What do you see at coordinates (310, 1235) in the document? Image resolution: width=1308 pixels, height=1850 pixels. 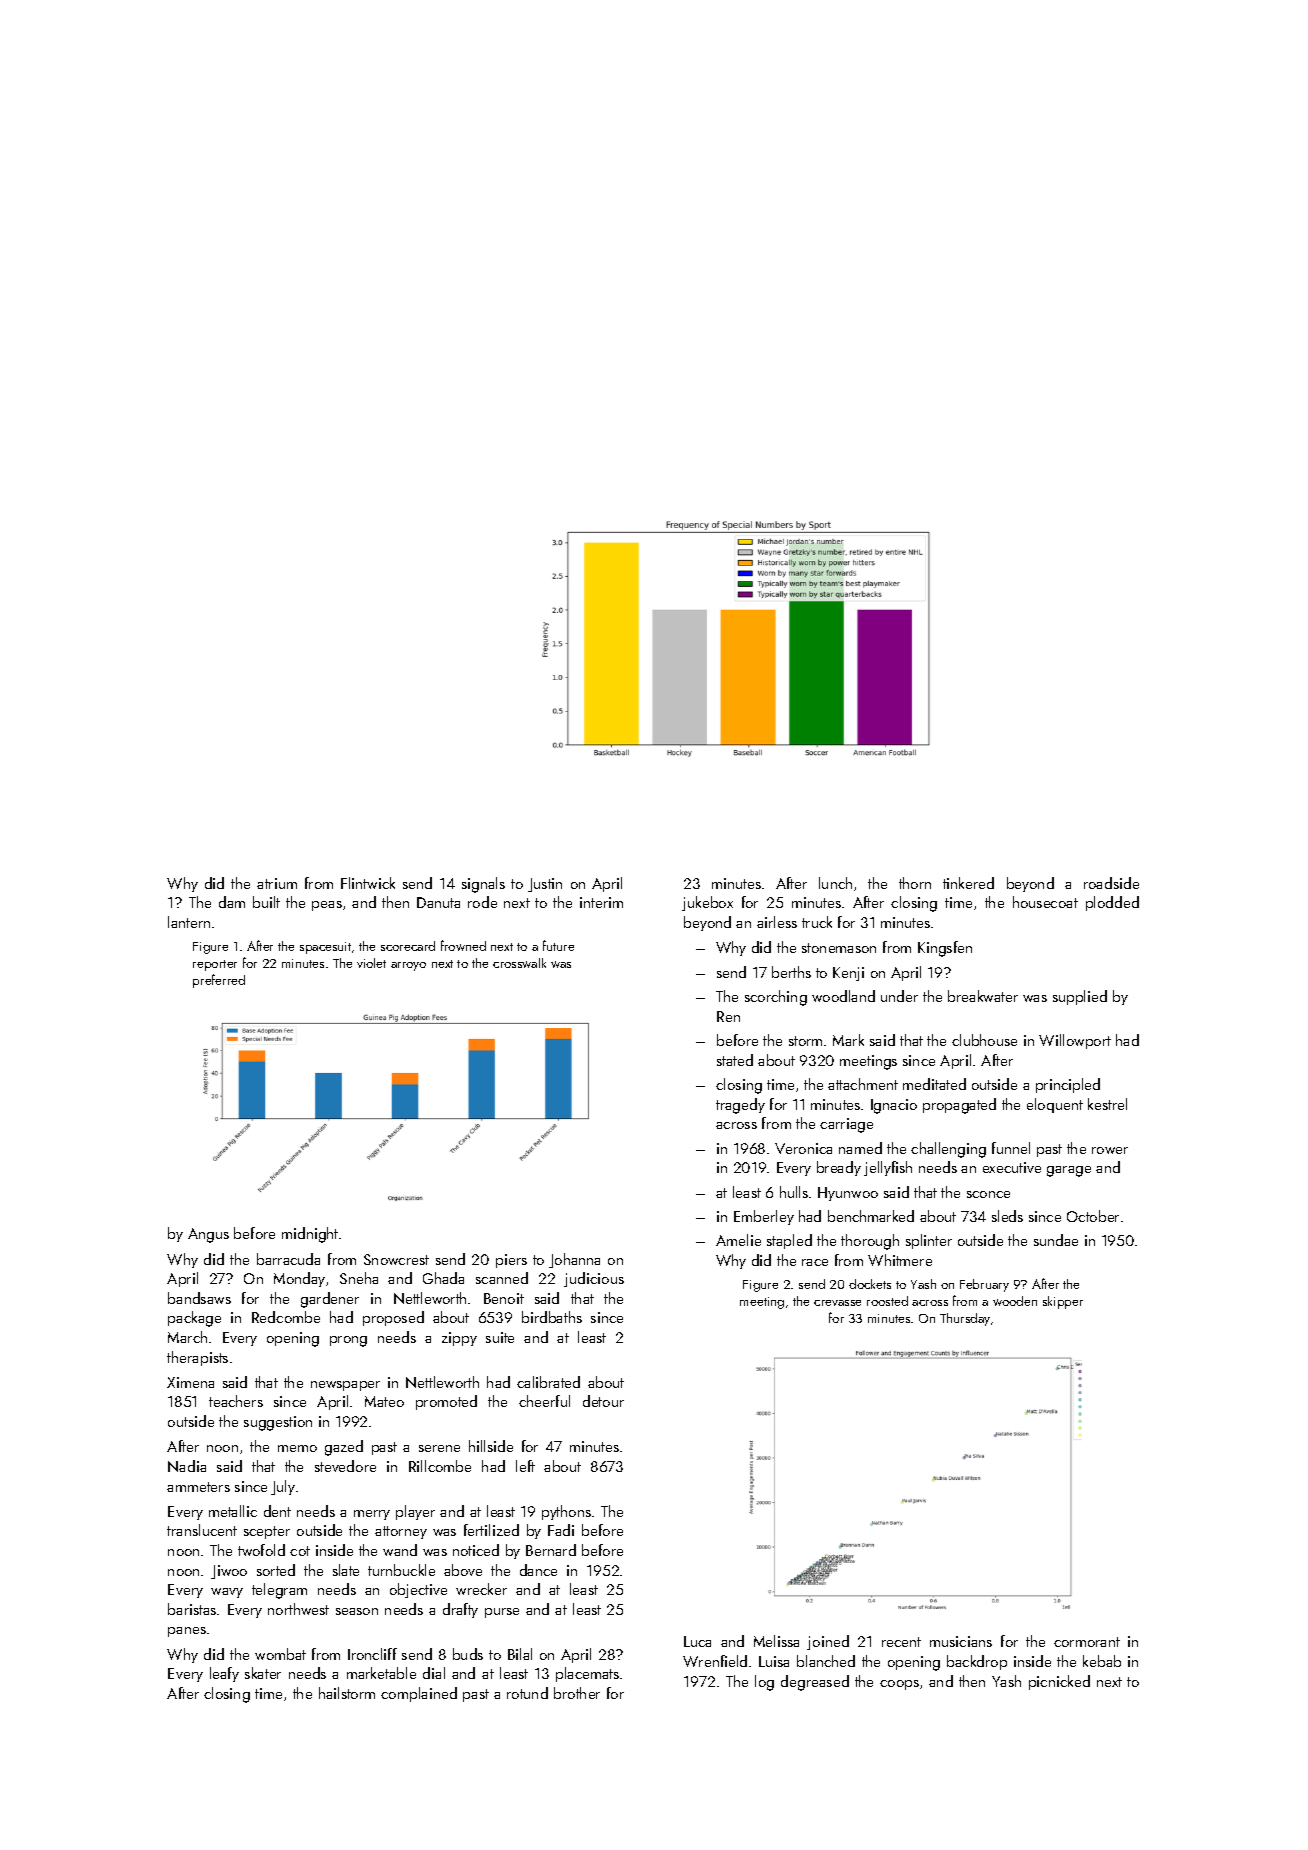 I see `midnight` at bounding box center [310, 1235].
